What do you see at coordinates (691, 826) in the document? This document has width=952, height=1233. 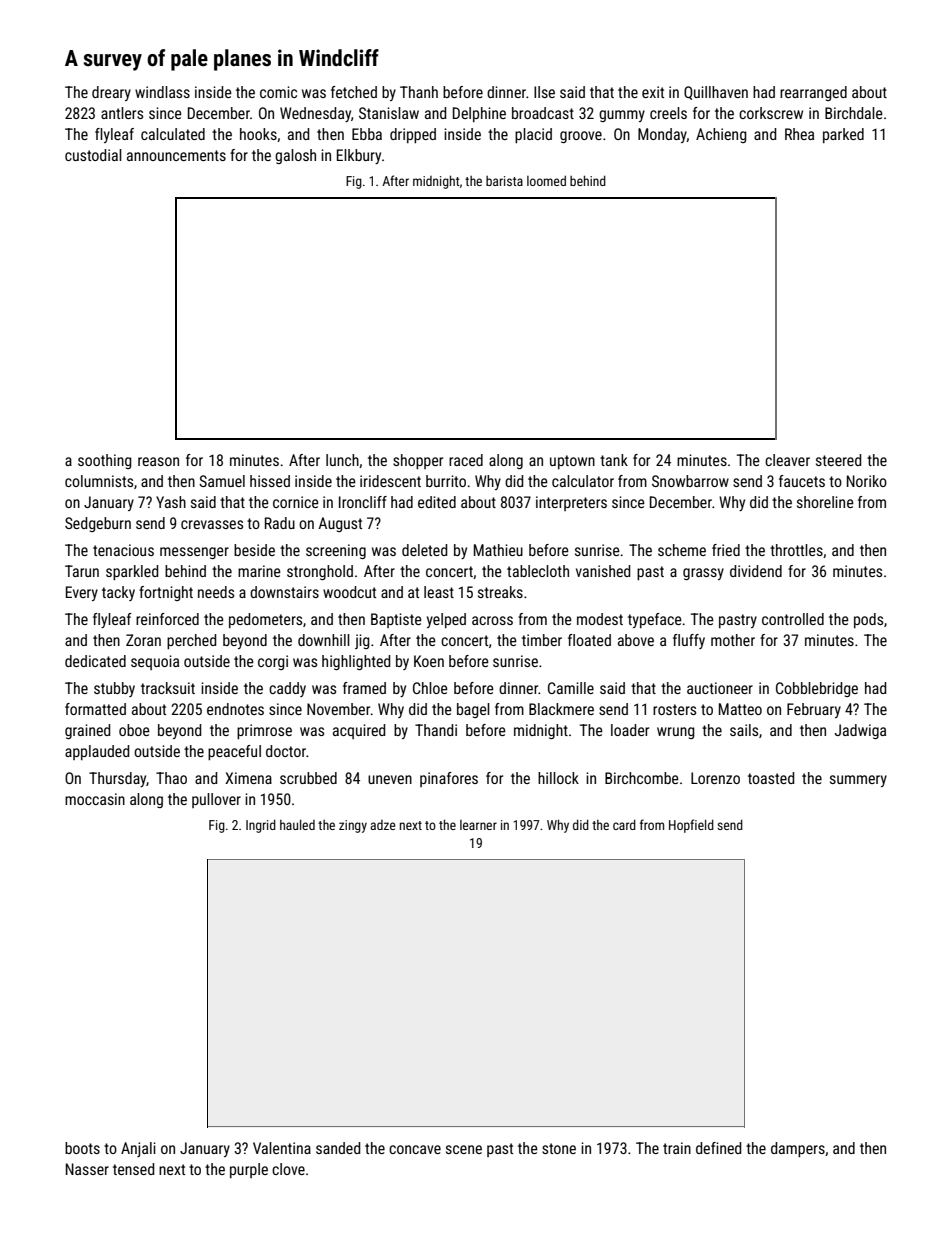 I see `Hopfield` at bounding box center [691, 826].
